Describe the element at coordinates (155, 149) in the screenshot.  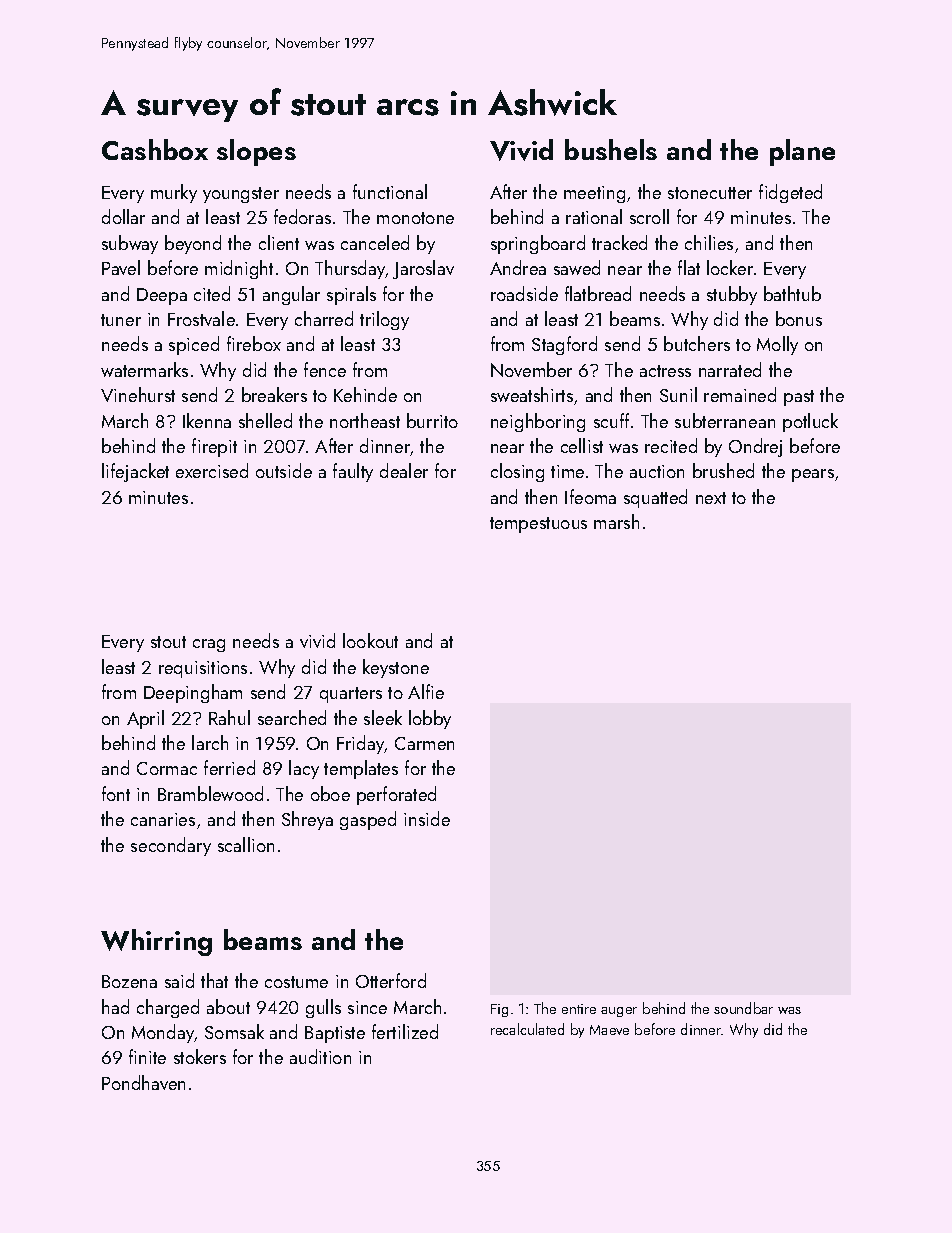
I see `Cashbox` at that location.
